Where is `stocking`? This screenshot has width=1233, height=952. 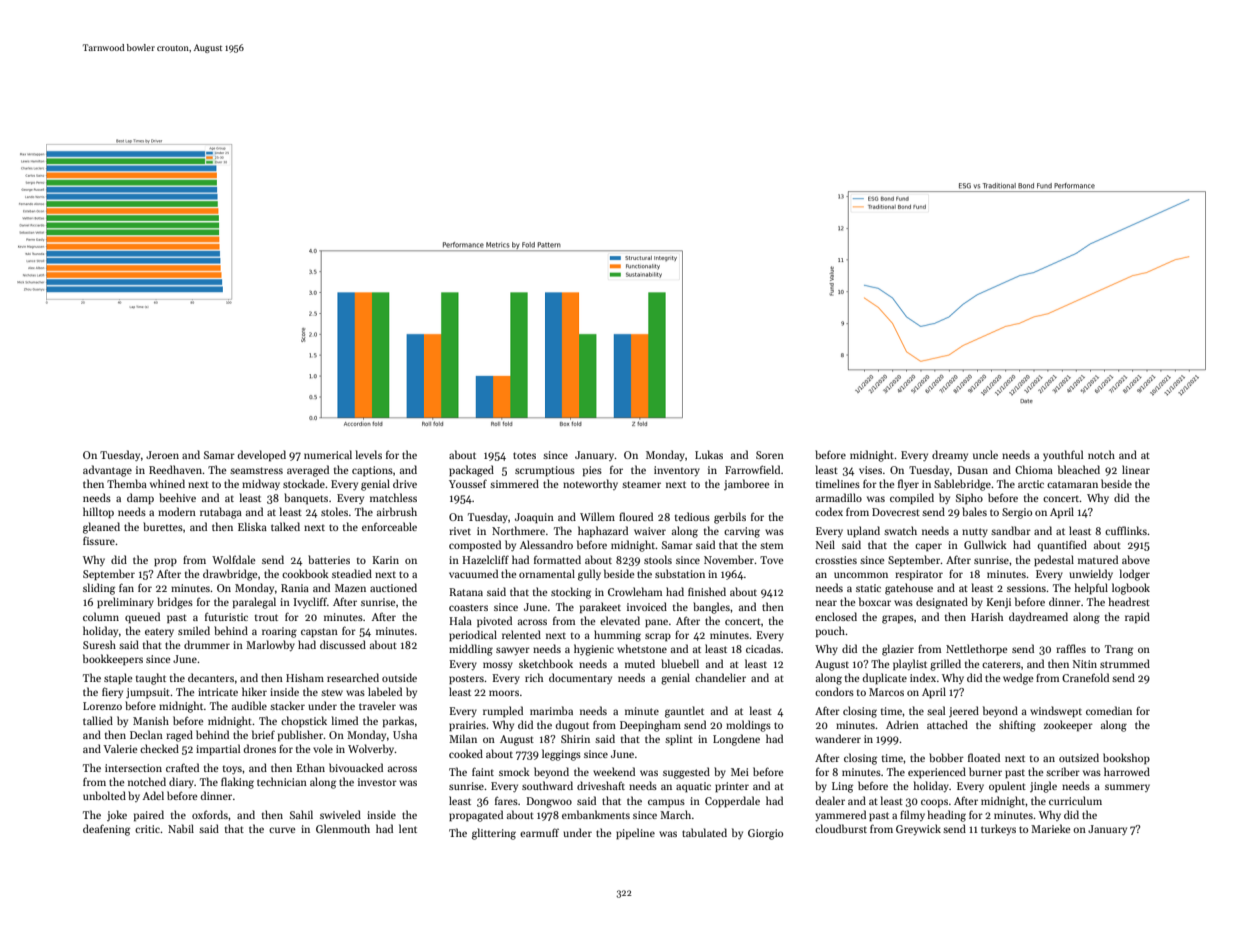 stocking is located at coordinates (571, 593).
